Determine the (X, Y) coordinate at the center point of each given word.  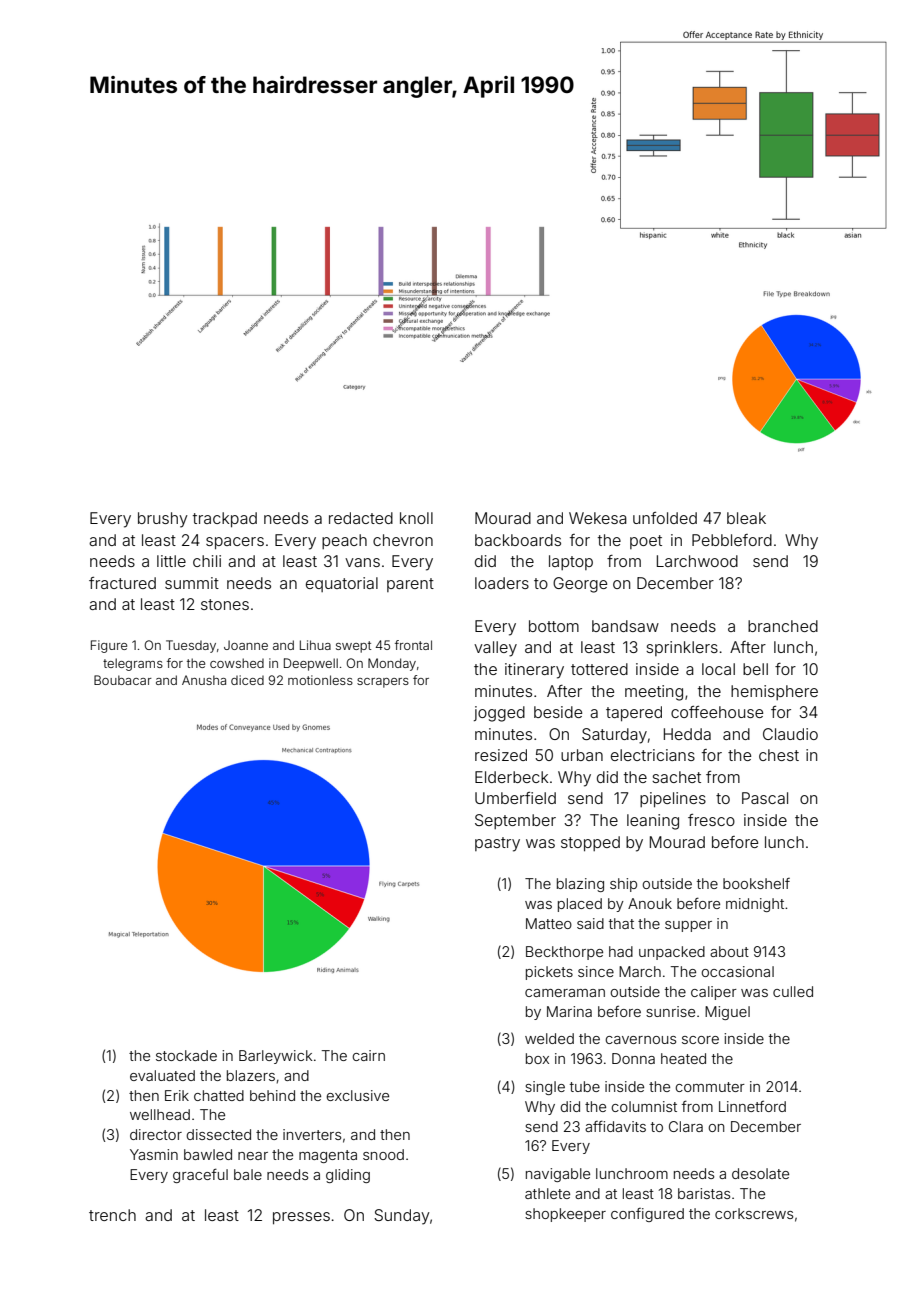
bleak (746, 518)
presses (301, 1218)
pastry (497, 844)
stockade (186, 1055)
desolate (760, 1173)
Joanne (246, 645)
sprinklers (682, 648)
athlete (547, 1193)
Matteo (549, 923)
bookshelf (756, 883)
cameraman (565, 993)
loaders (502, 583)
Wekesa (598, 518)
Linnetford (752, 1106)
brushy (163, 520)
